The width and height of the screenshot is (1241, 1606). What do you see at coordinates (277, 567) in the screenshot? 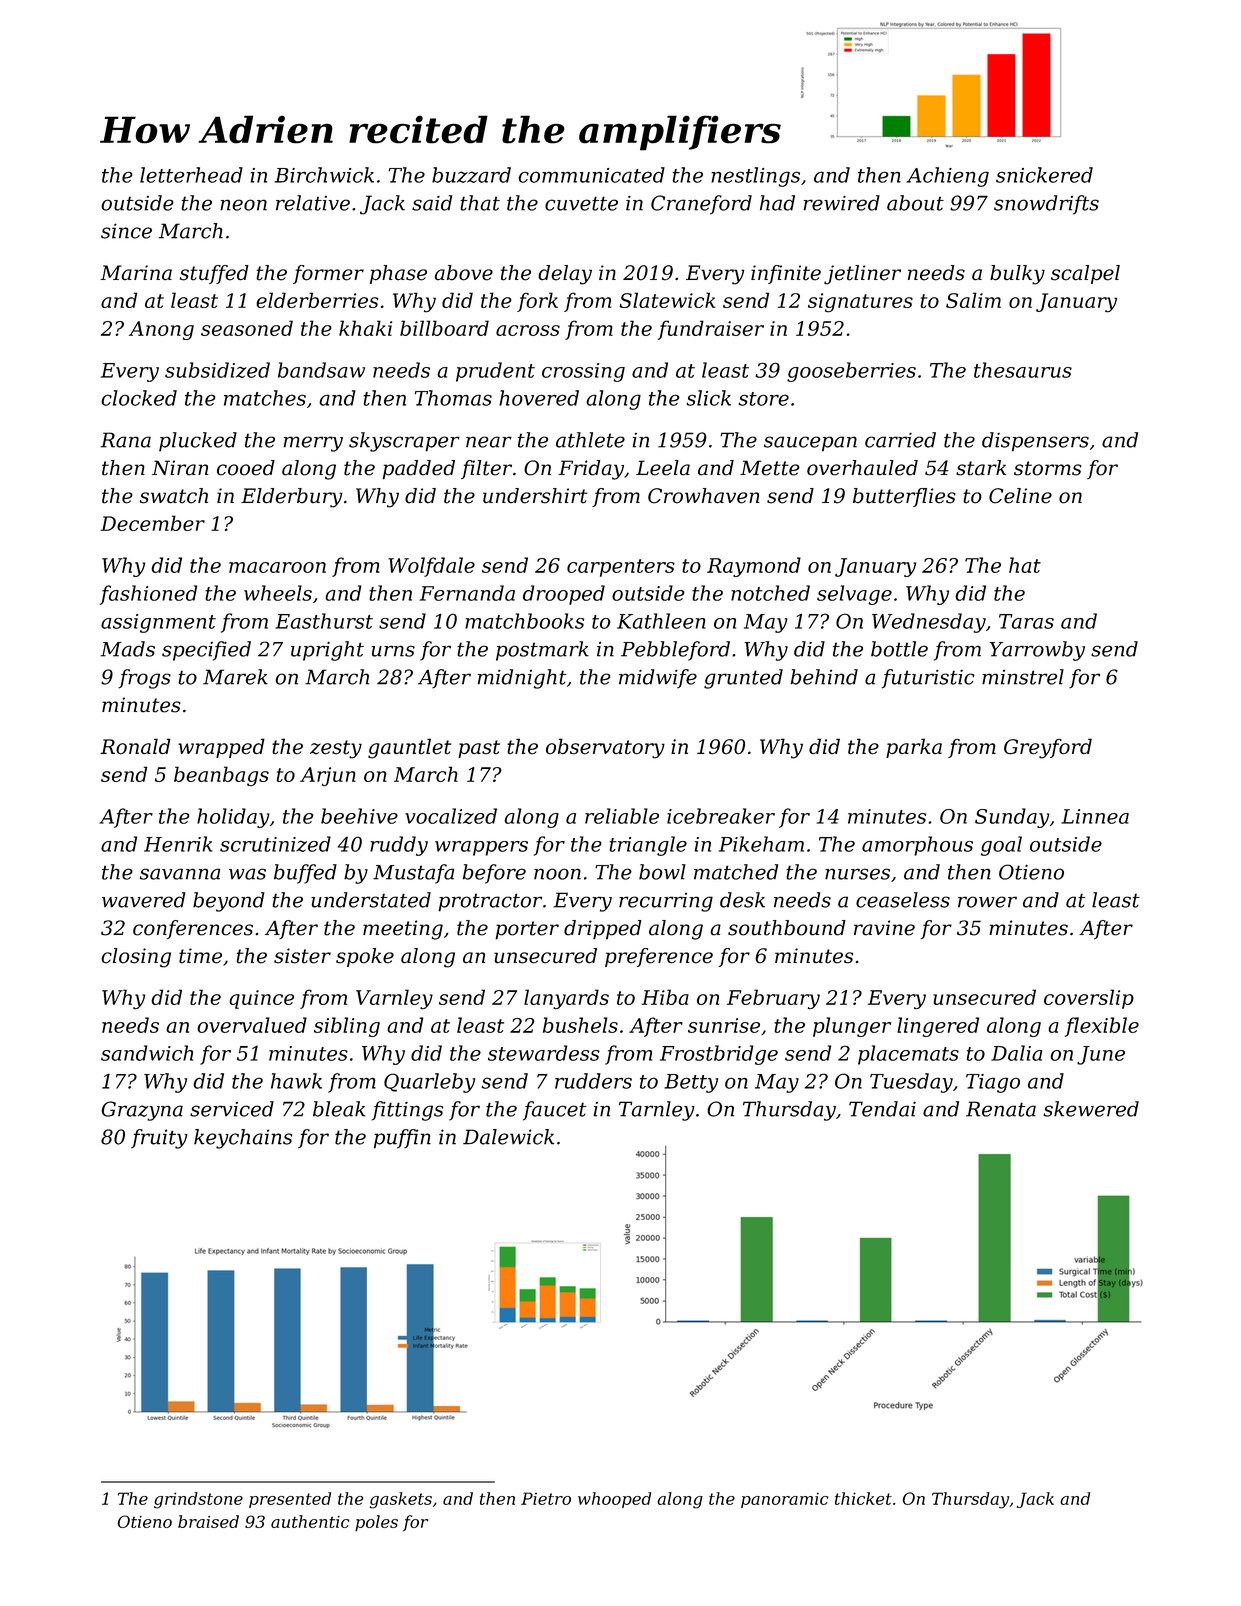
I see `macaroon` at bounding box center [277, 567].
